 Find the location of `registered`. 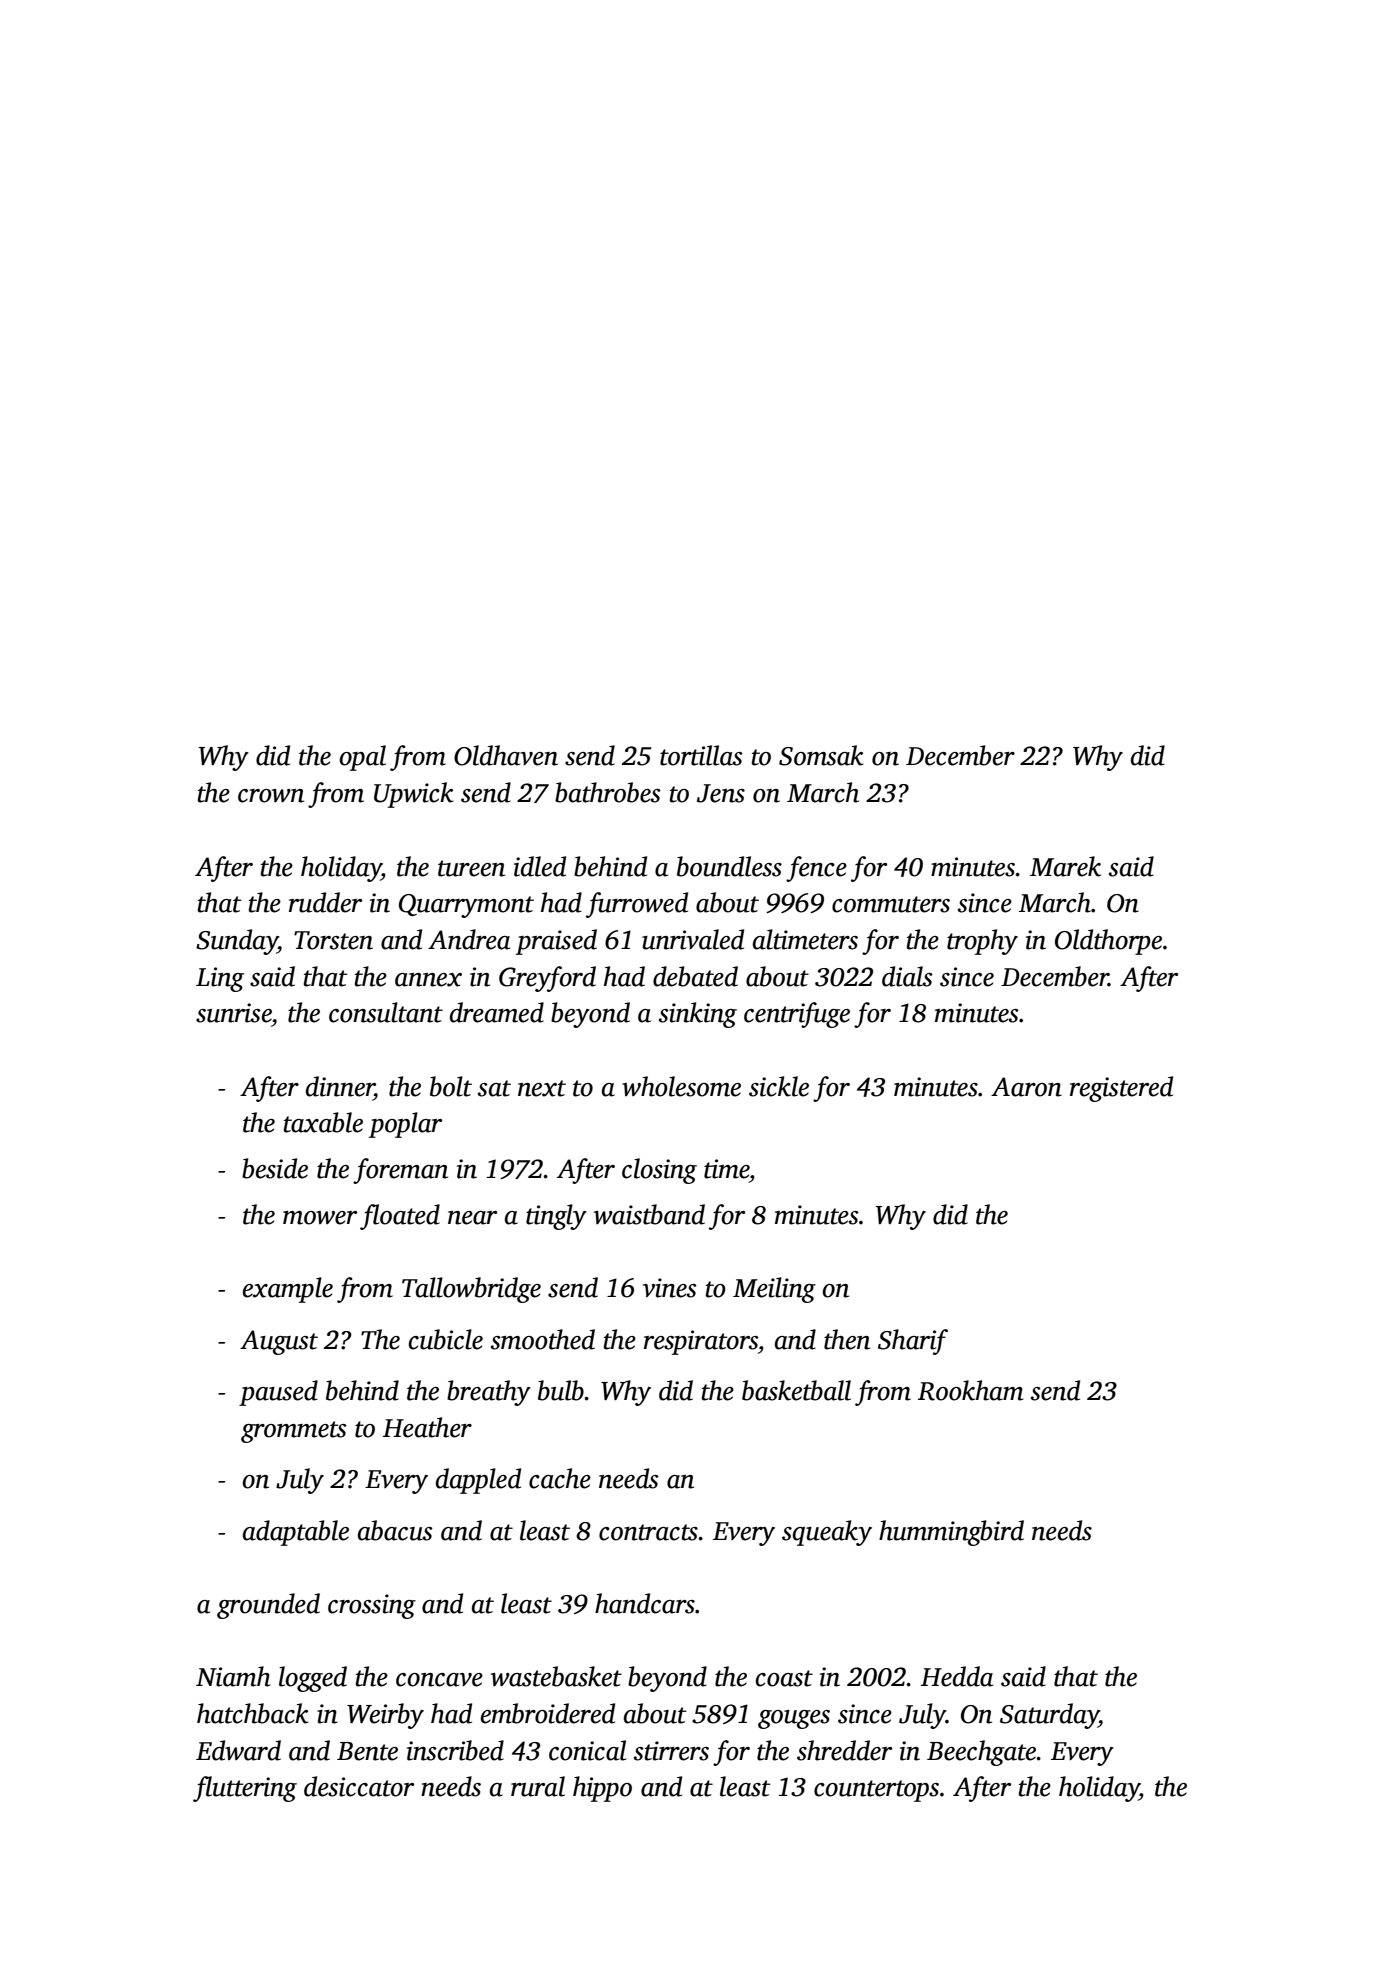

registered is located at coordinates (1121, 1089).
